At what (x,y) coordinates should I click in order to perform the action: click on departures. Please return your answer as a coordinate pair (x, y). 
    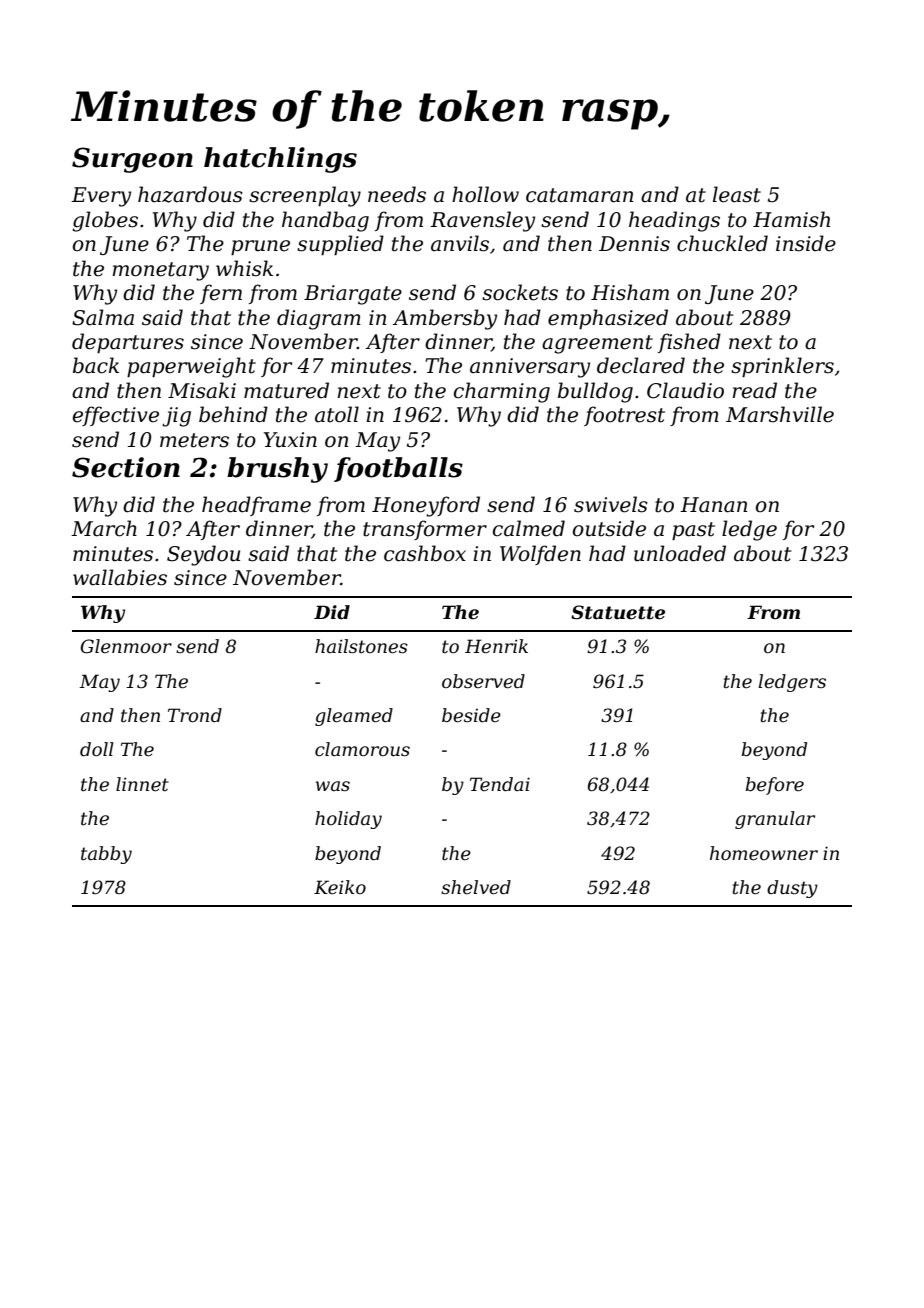
    Looking at the image, I should click on (128, 343).
